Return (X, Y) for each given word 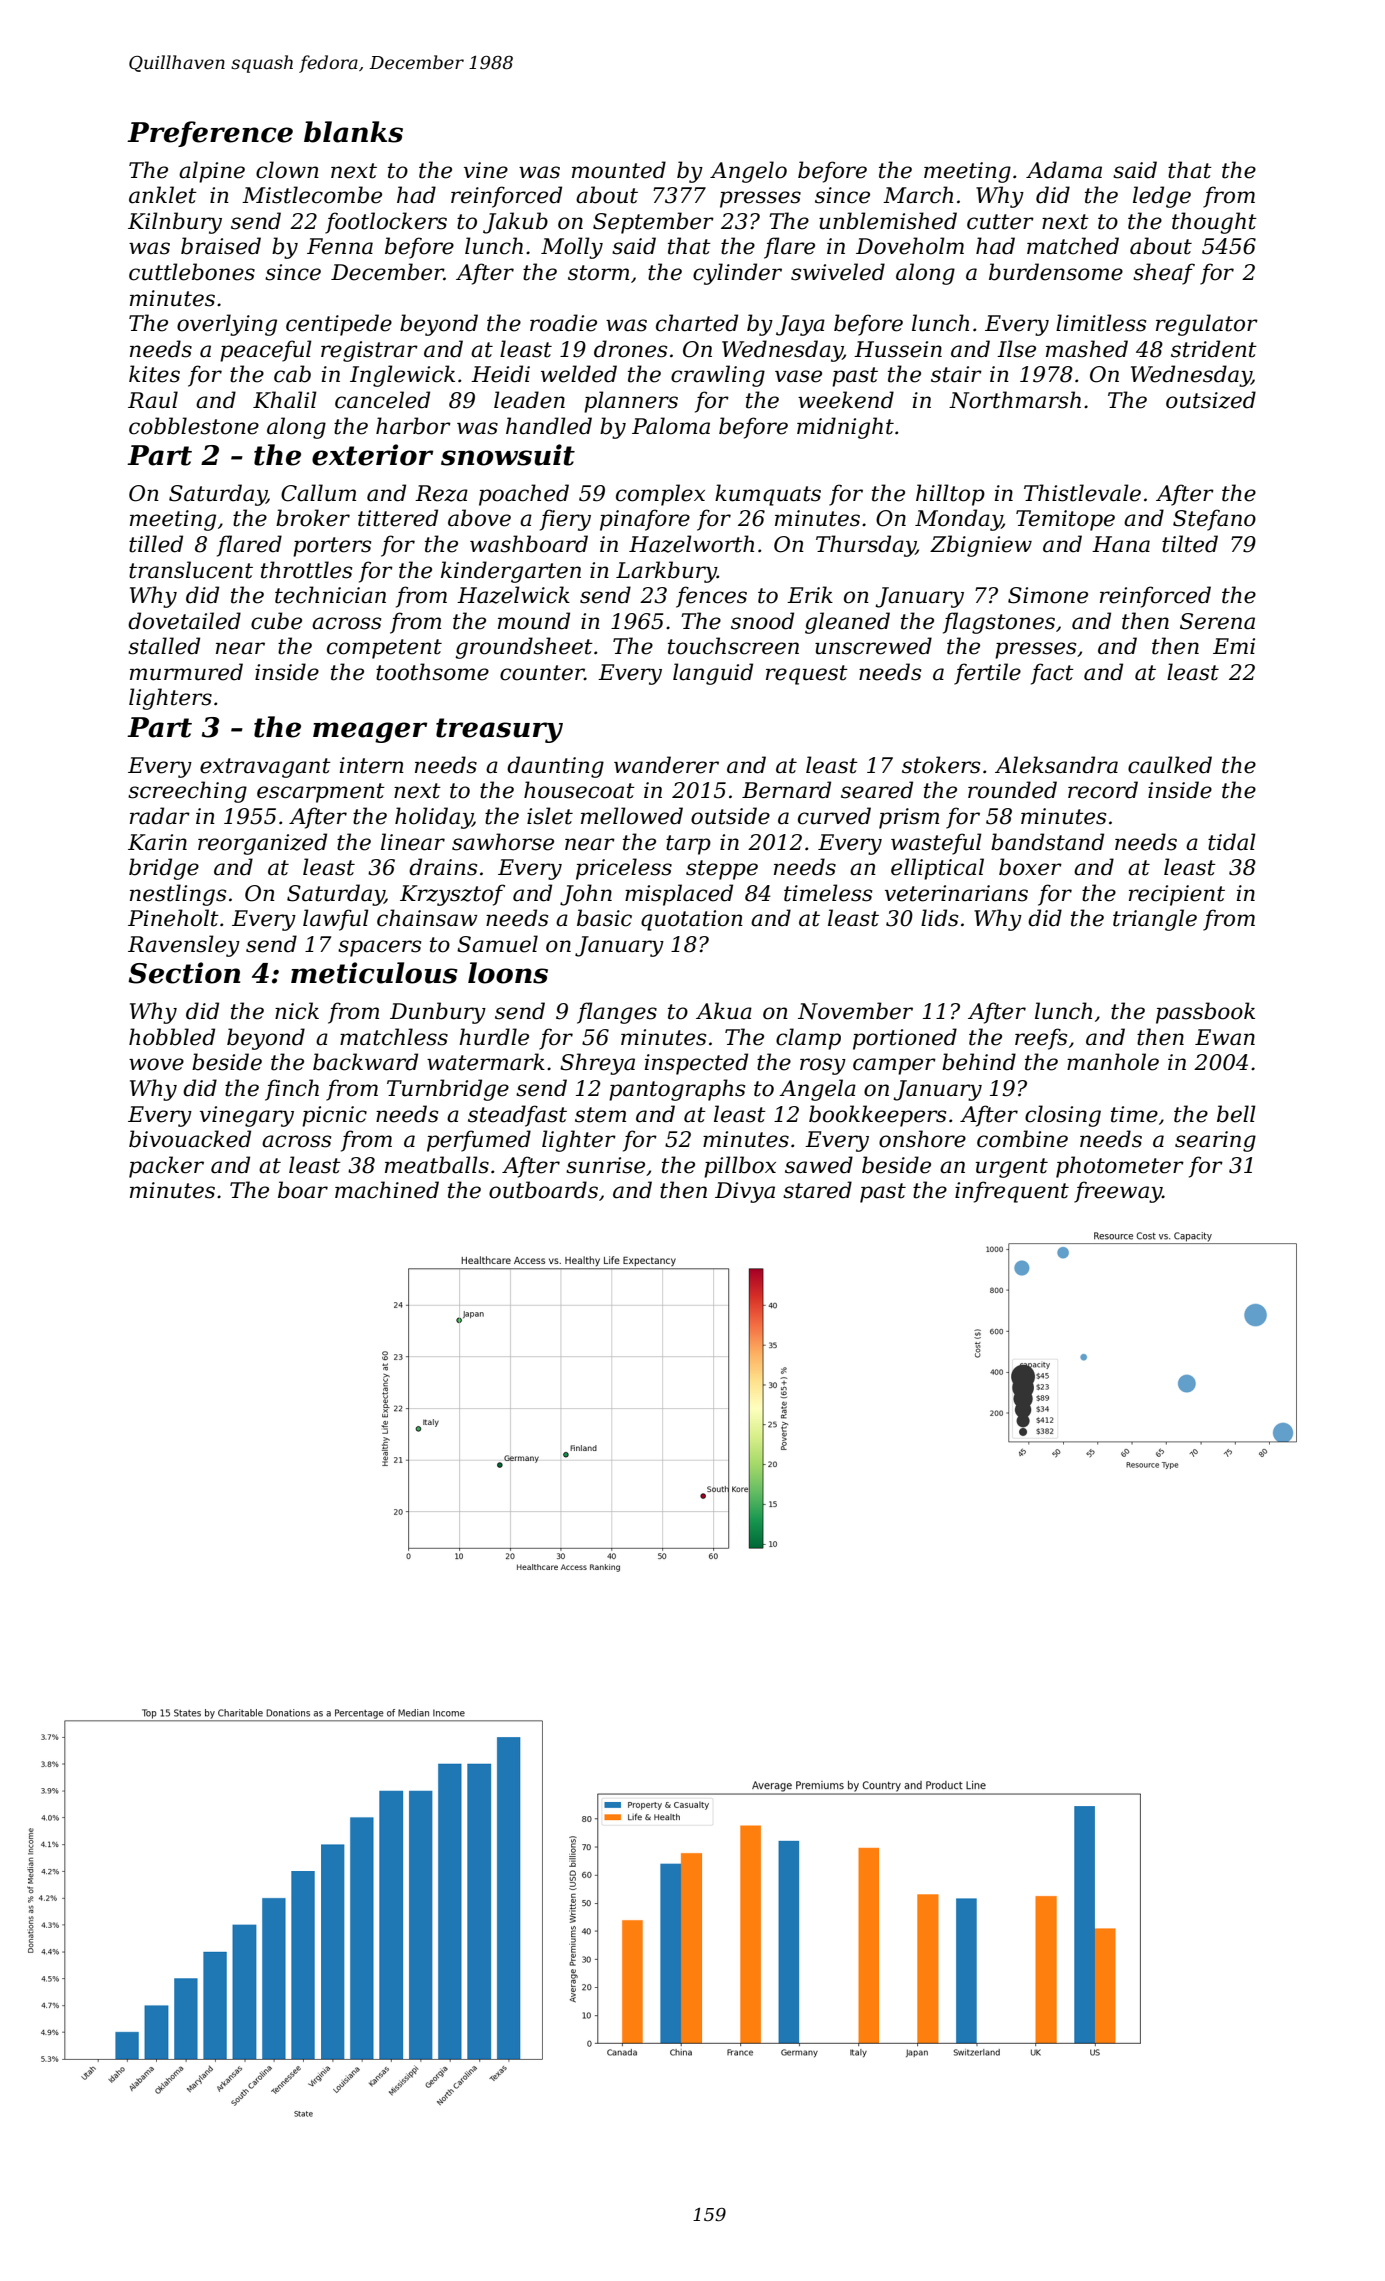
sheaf (1164, 274)
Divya (745, 1192)
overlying (227, 325)
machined (387, 1190)
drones (630, 349)
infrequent (1012, 1192)
